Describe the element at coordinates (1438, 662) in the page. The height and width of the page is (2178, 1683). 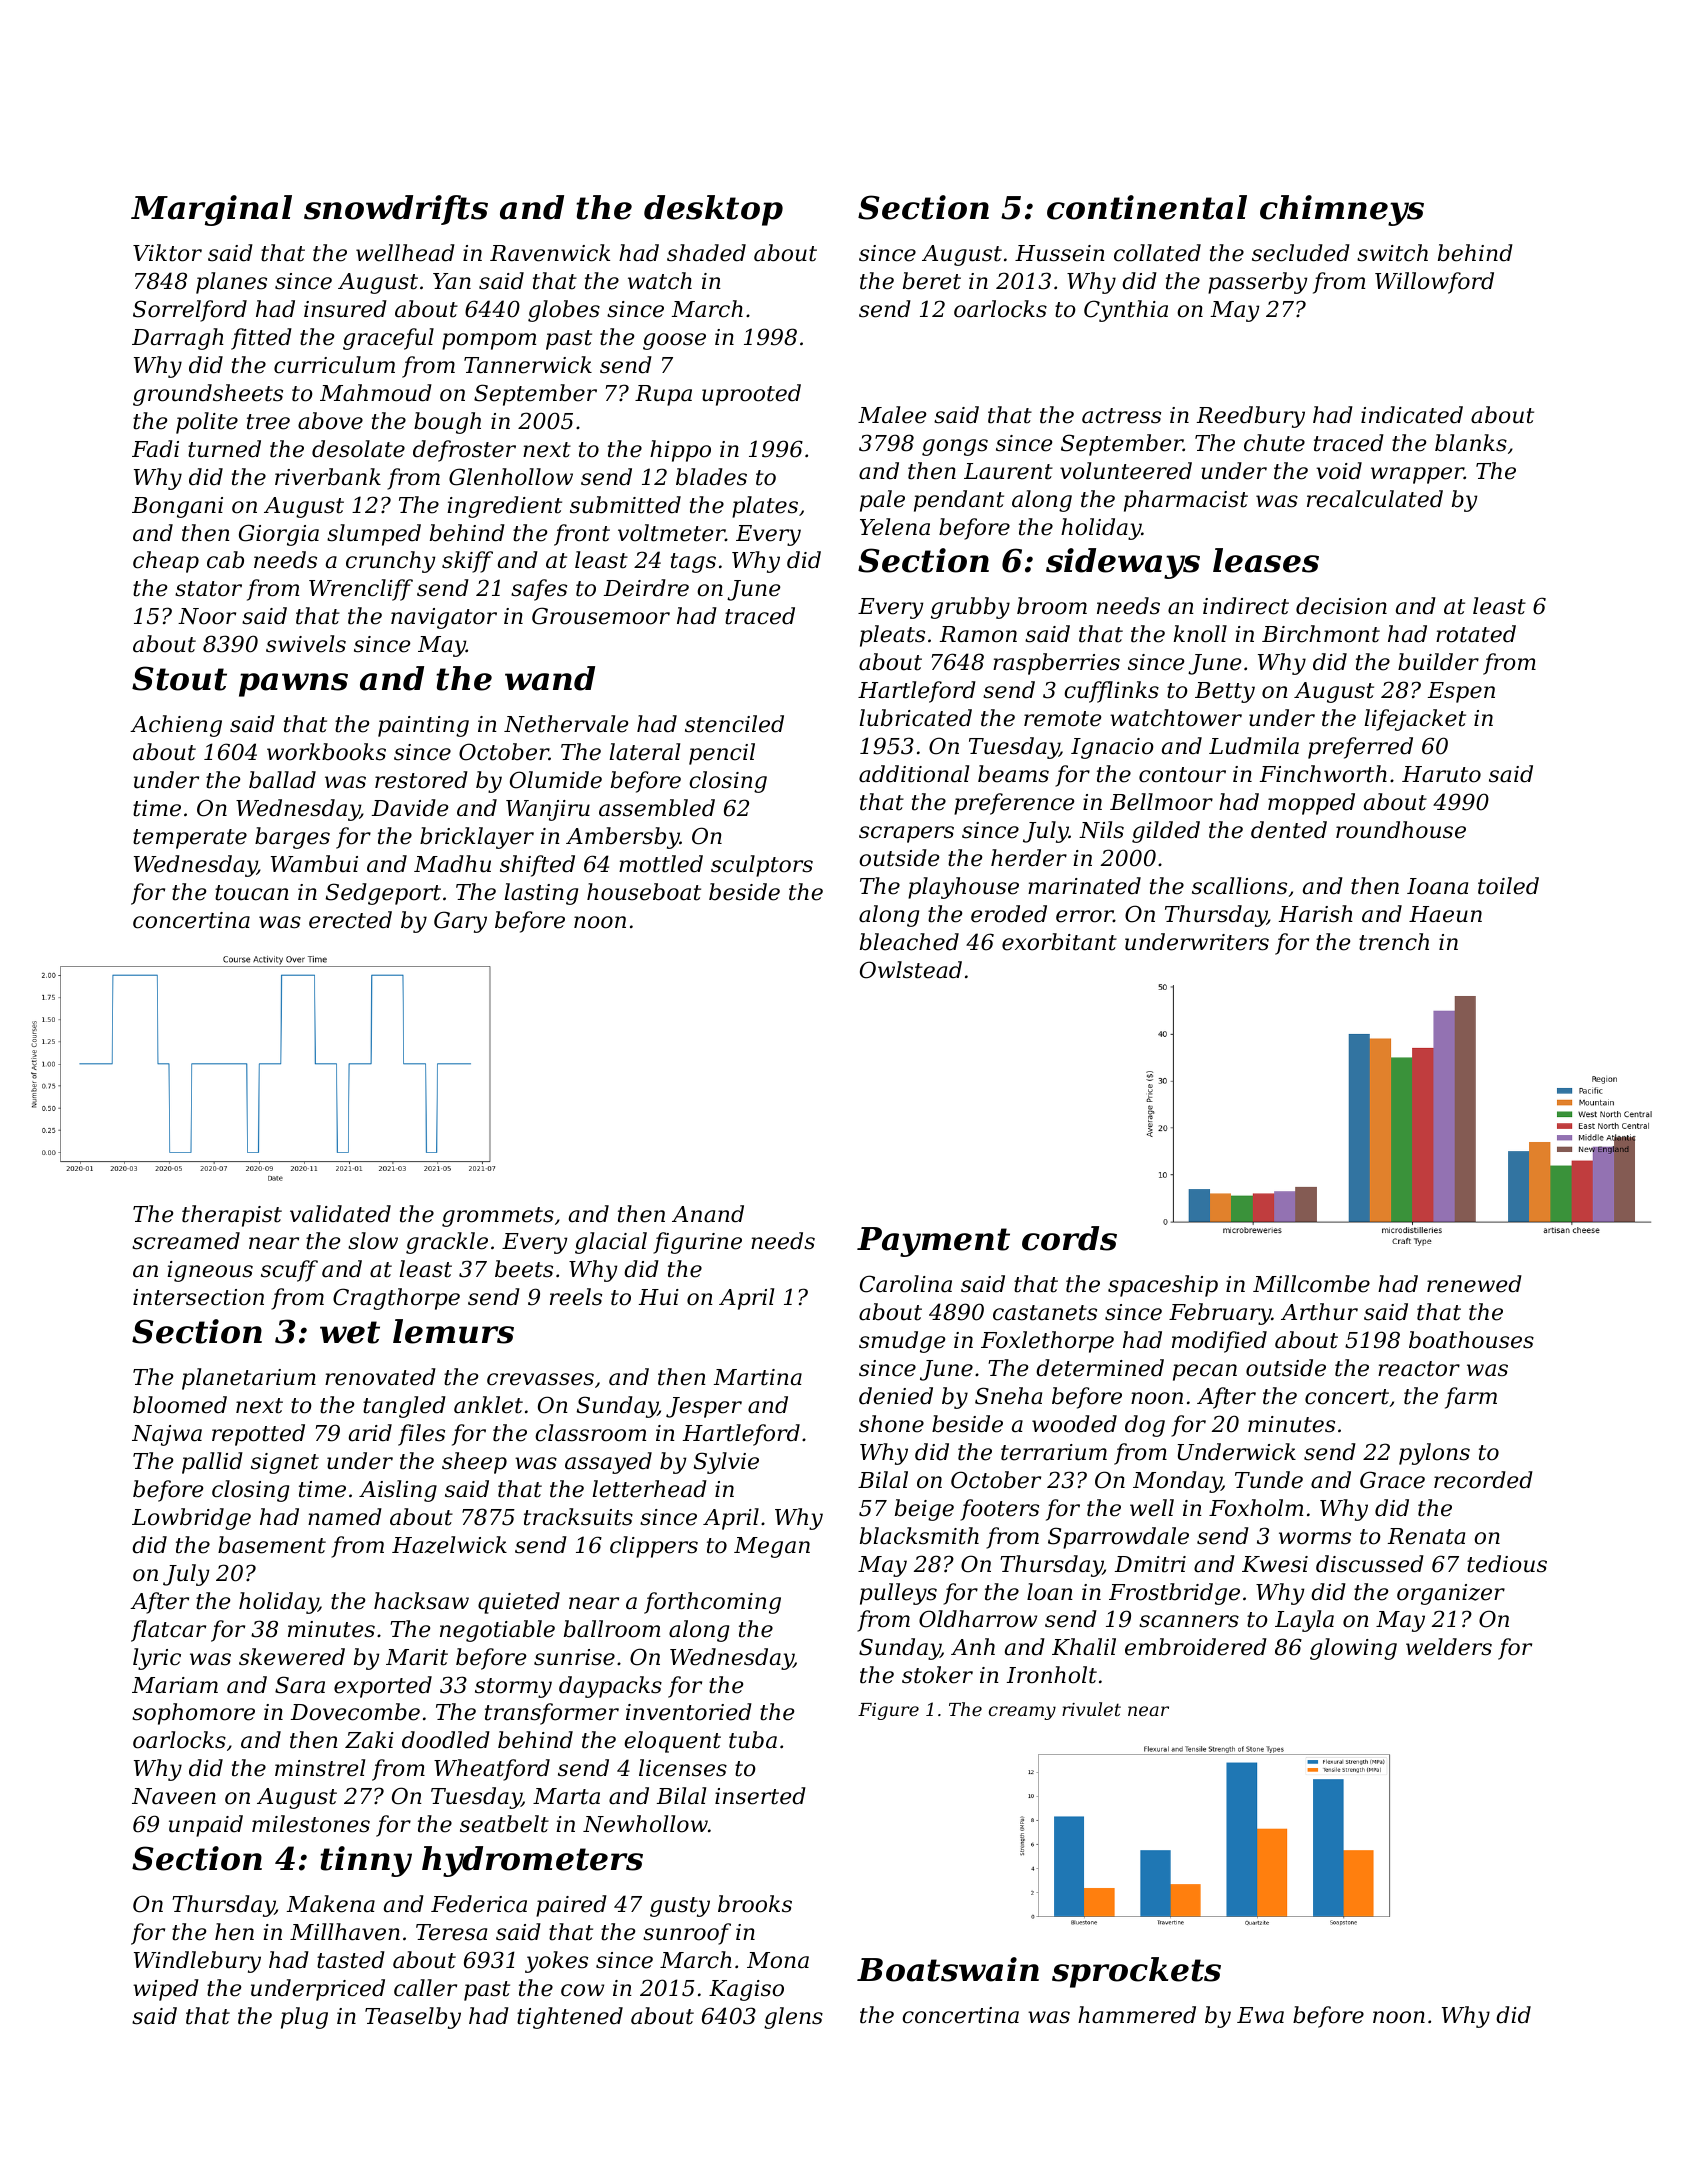
I see `builder` at that location.
